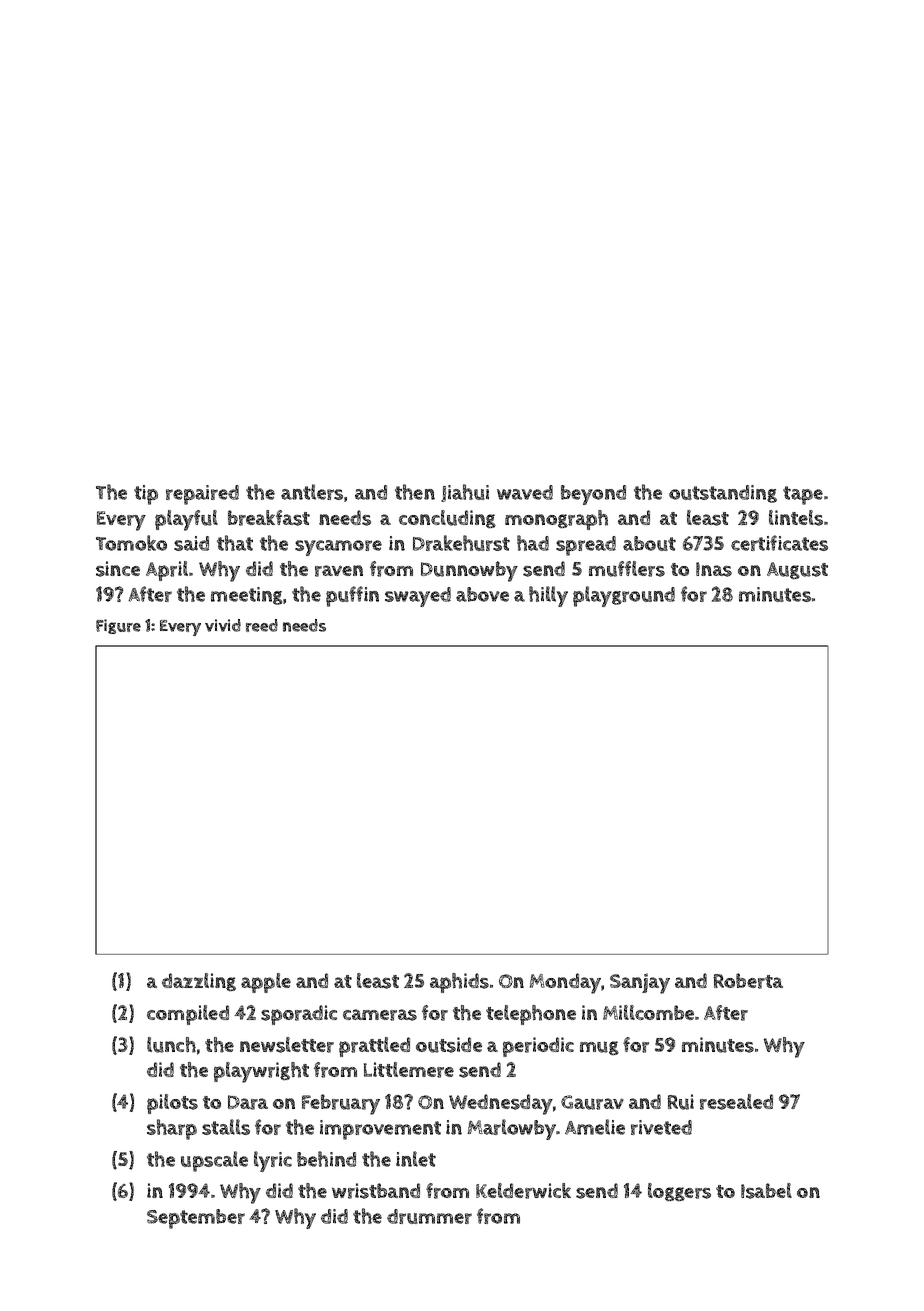  What do you see at coordinates (465, 493) in the screenshot?
I see `Jiahui` at bounding box center [465, 493].
